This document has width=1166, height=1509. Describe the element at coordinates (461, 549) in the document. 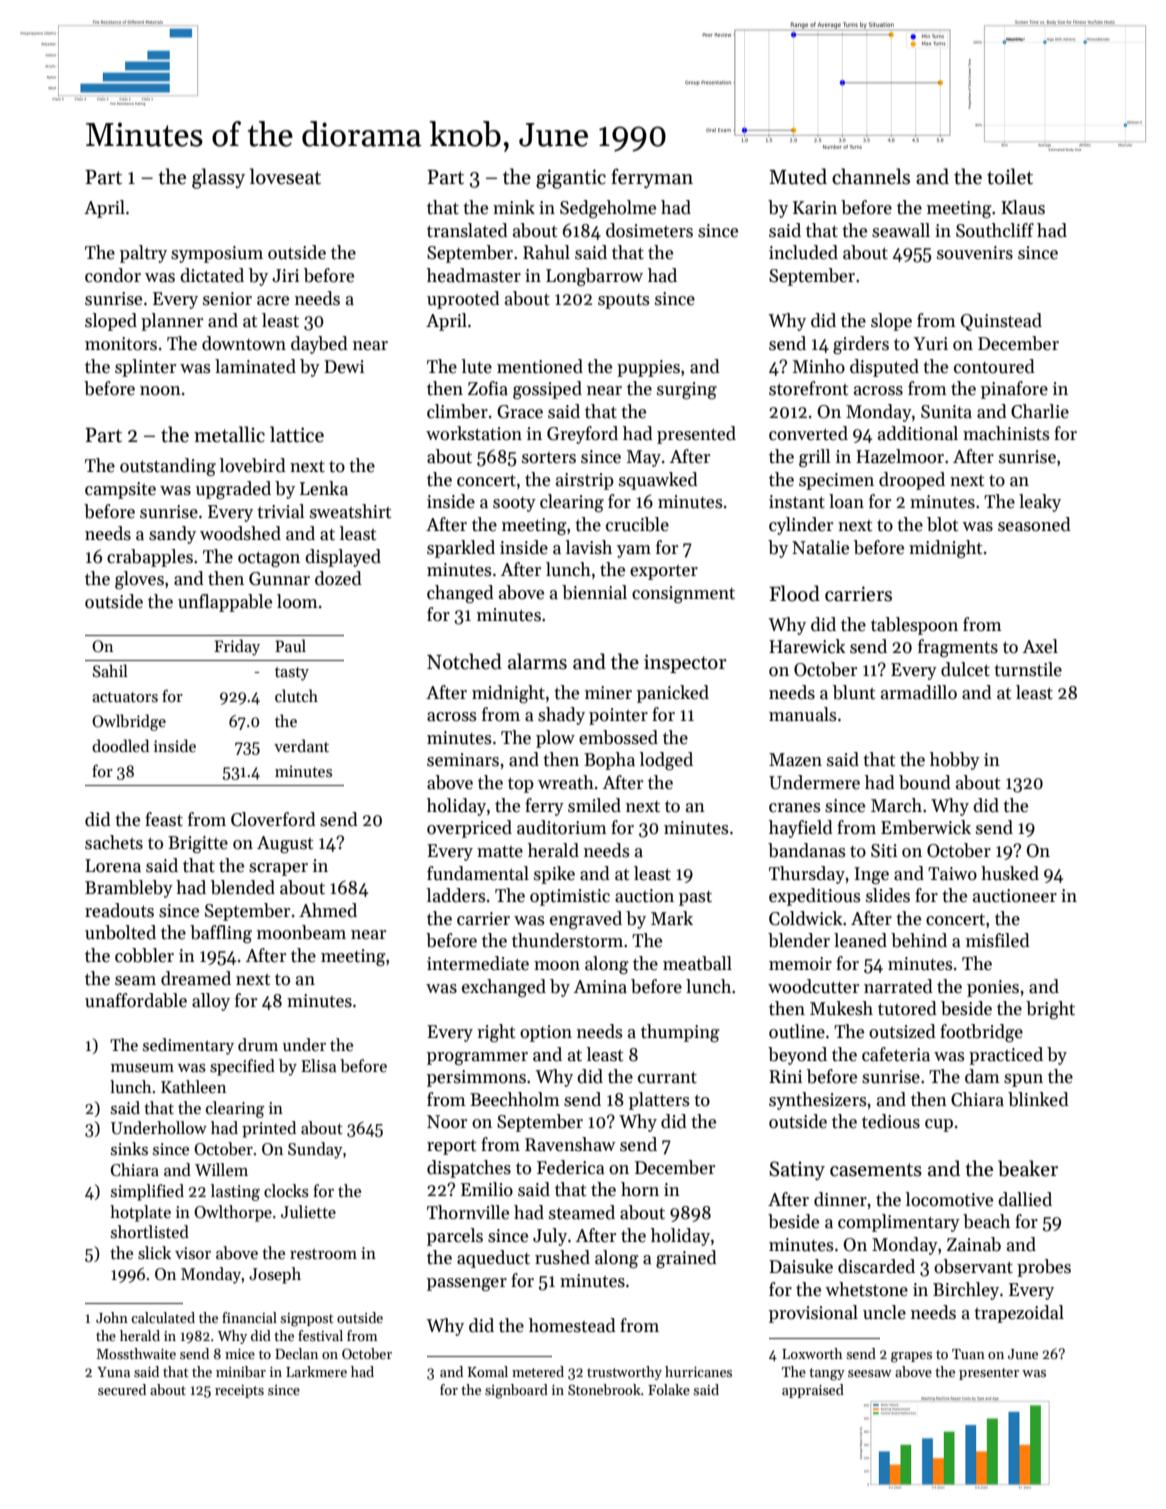

I see `sparkled` at that location.
